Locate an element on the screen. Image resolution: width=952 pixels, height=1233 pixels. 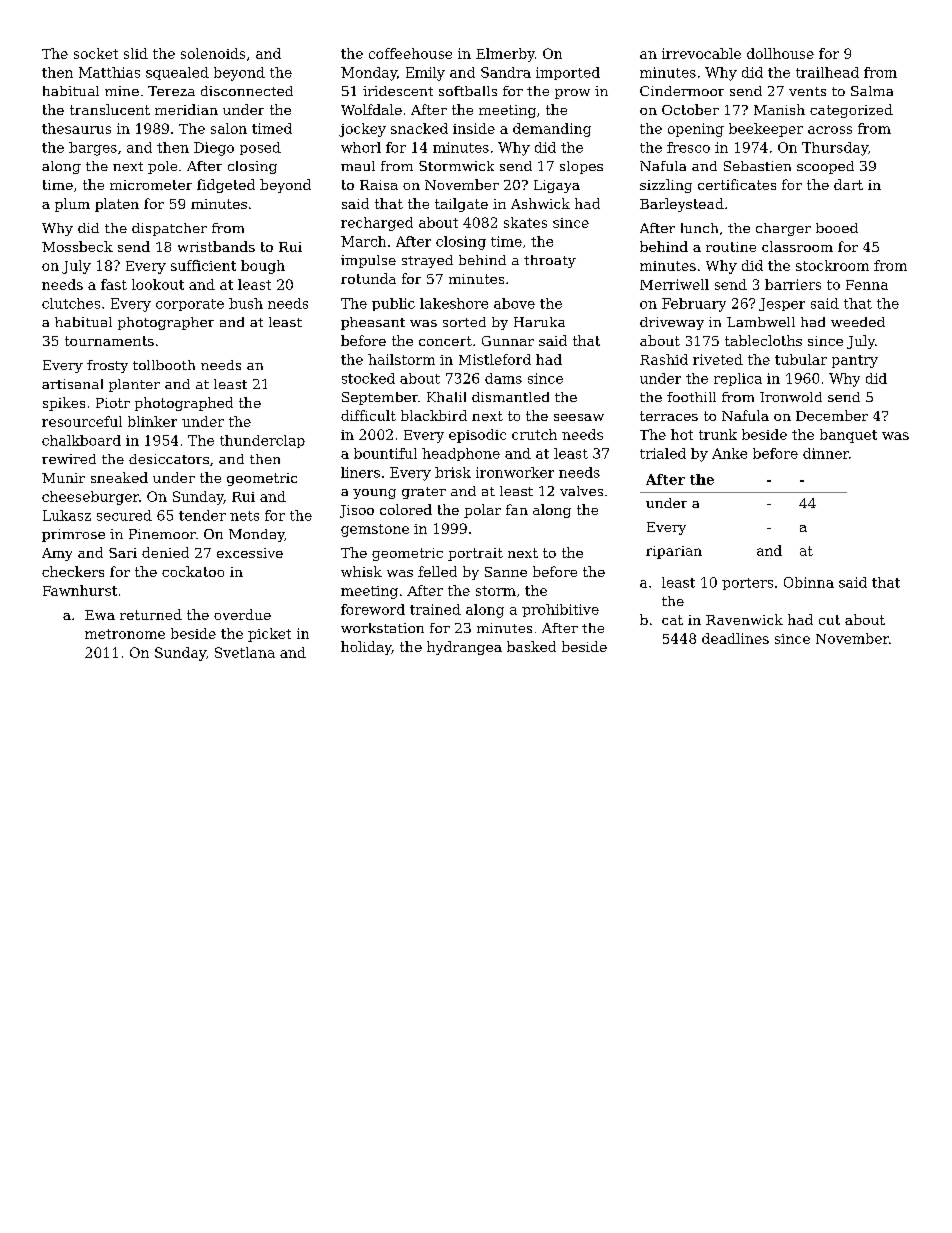
Fawnhurst is located at coordinates (80, 590).
